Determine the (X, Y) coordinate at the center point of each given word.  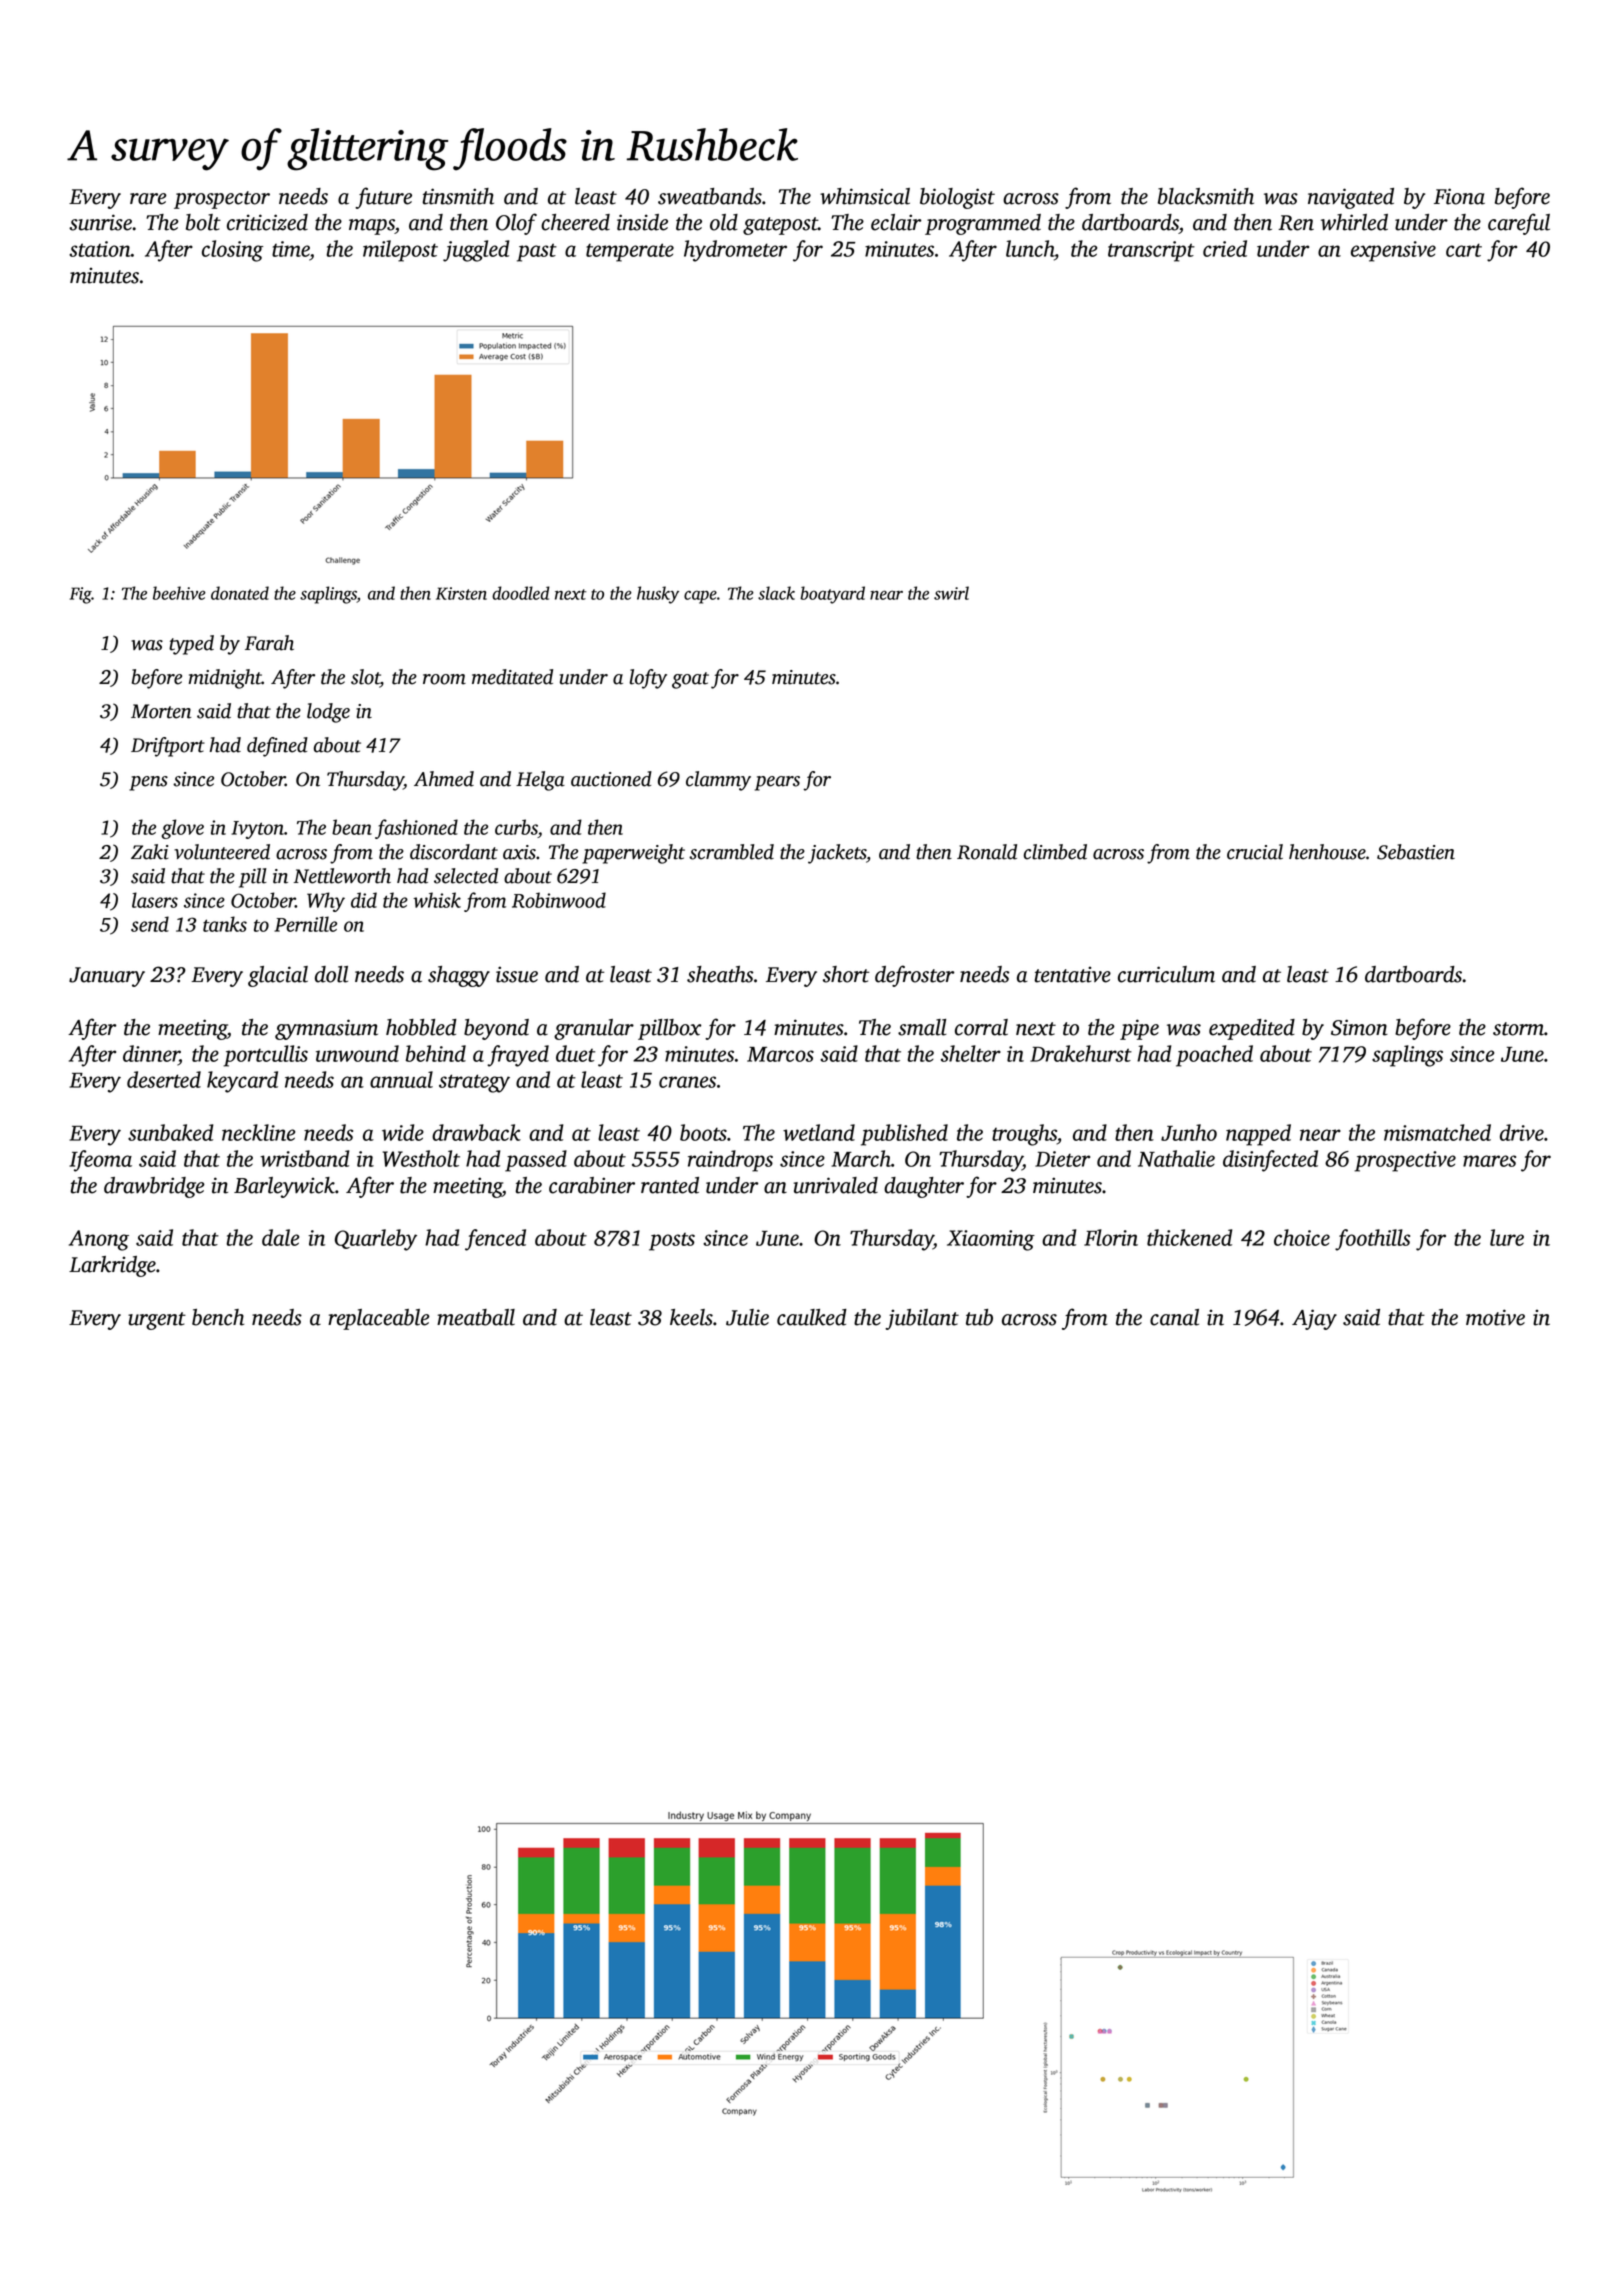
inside (642, 222)
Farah (269, 643)
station (100, 249)
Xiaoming (991, 1240)
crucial (1255, 852)
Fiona (1459, 196)
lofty (648, 679)
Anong (99, 1240)
